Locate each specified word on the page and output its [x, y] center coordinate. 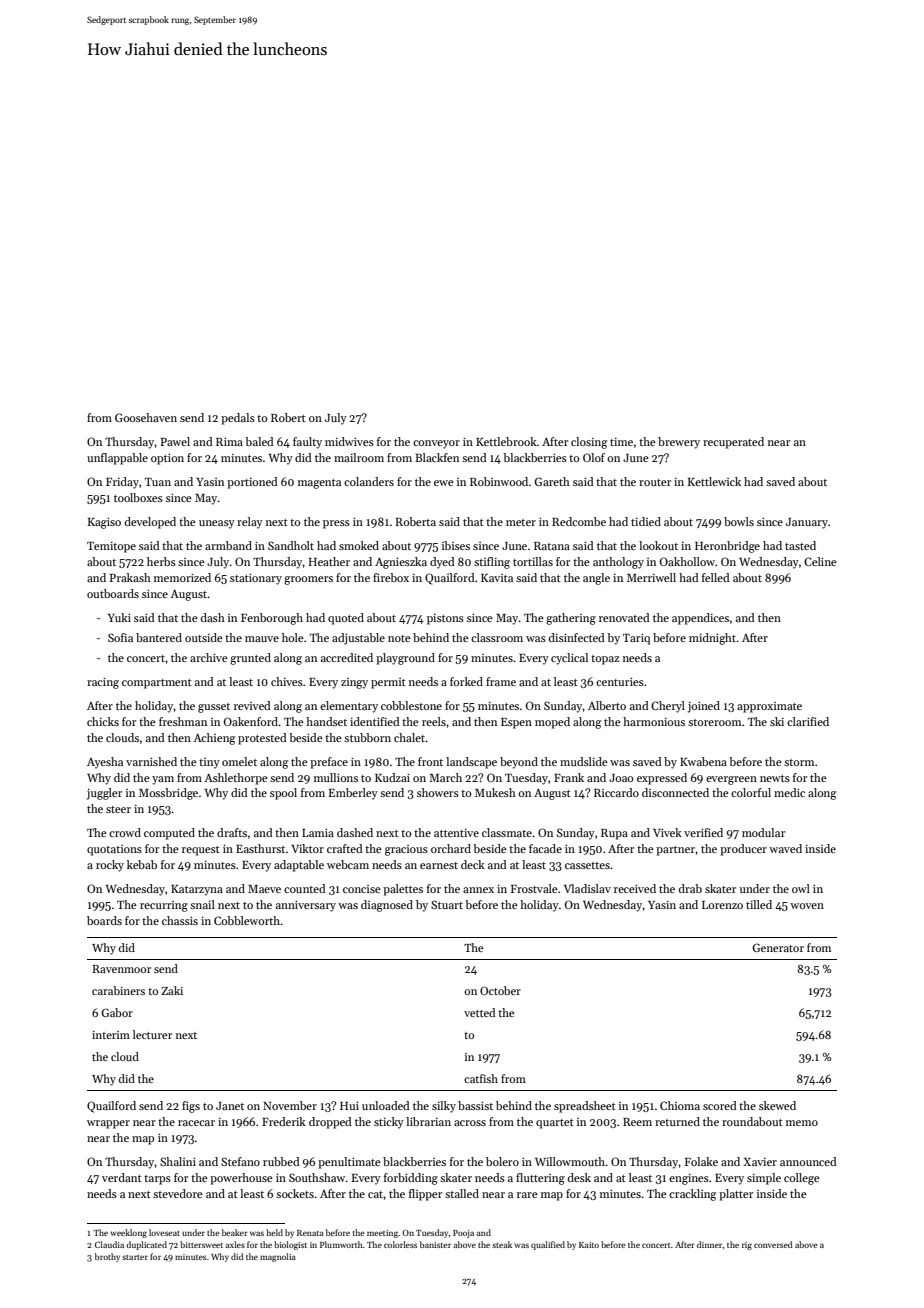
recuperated [733, 443]
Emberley [353, 794]
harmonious [654, 721]
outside [204, 637]
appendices [700, 619]
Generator [778, 947]
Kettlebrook [506, 441]
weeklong [128, 1233]
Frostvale [534, 888]
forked [466, 681]
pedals [238, 419]
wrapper [108, 1124]
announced [808, 1161]
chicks [103, 721]
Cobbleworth [247, 920]
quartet [555, 1124]
